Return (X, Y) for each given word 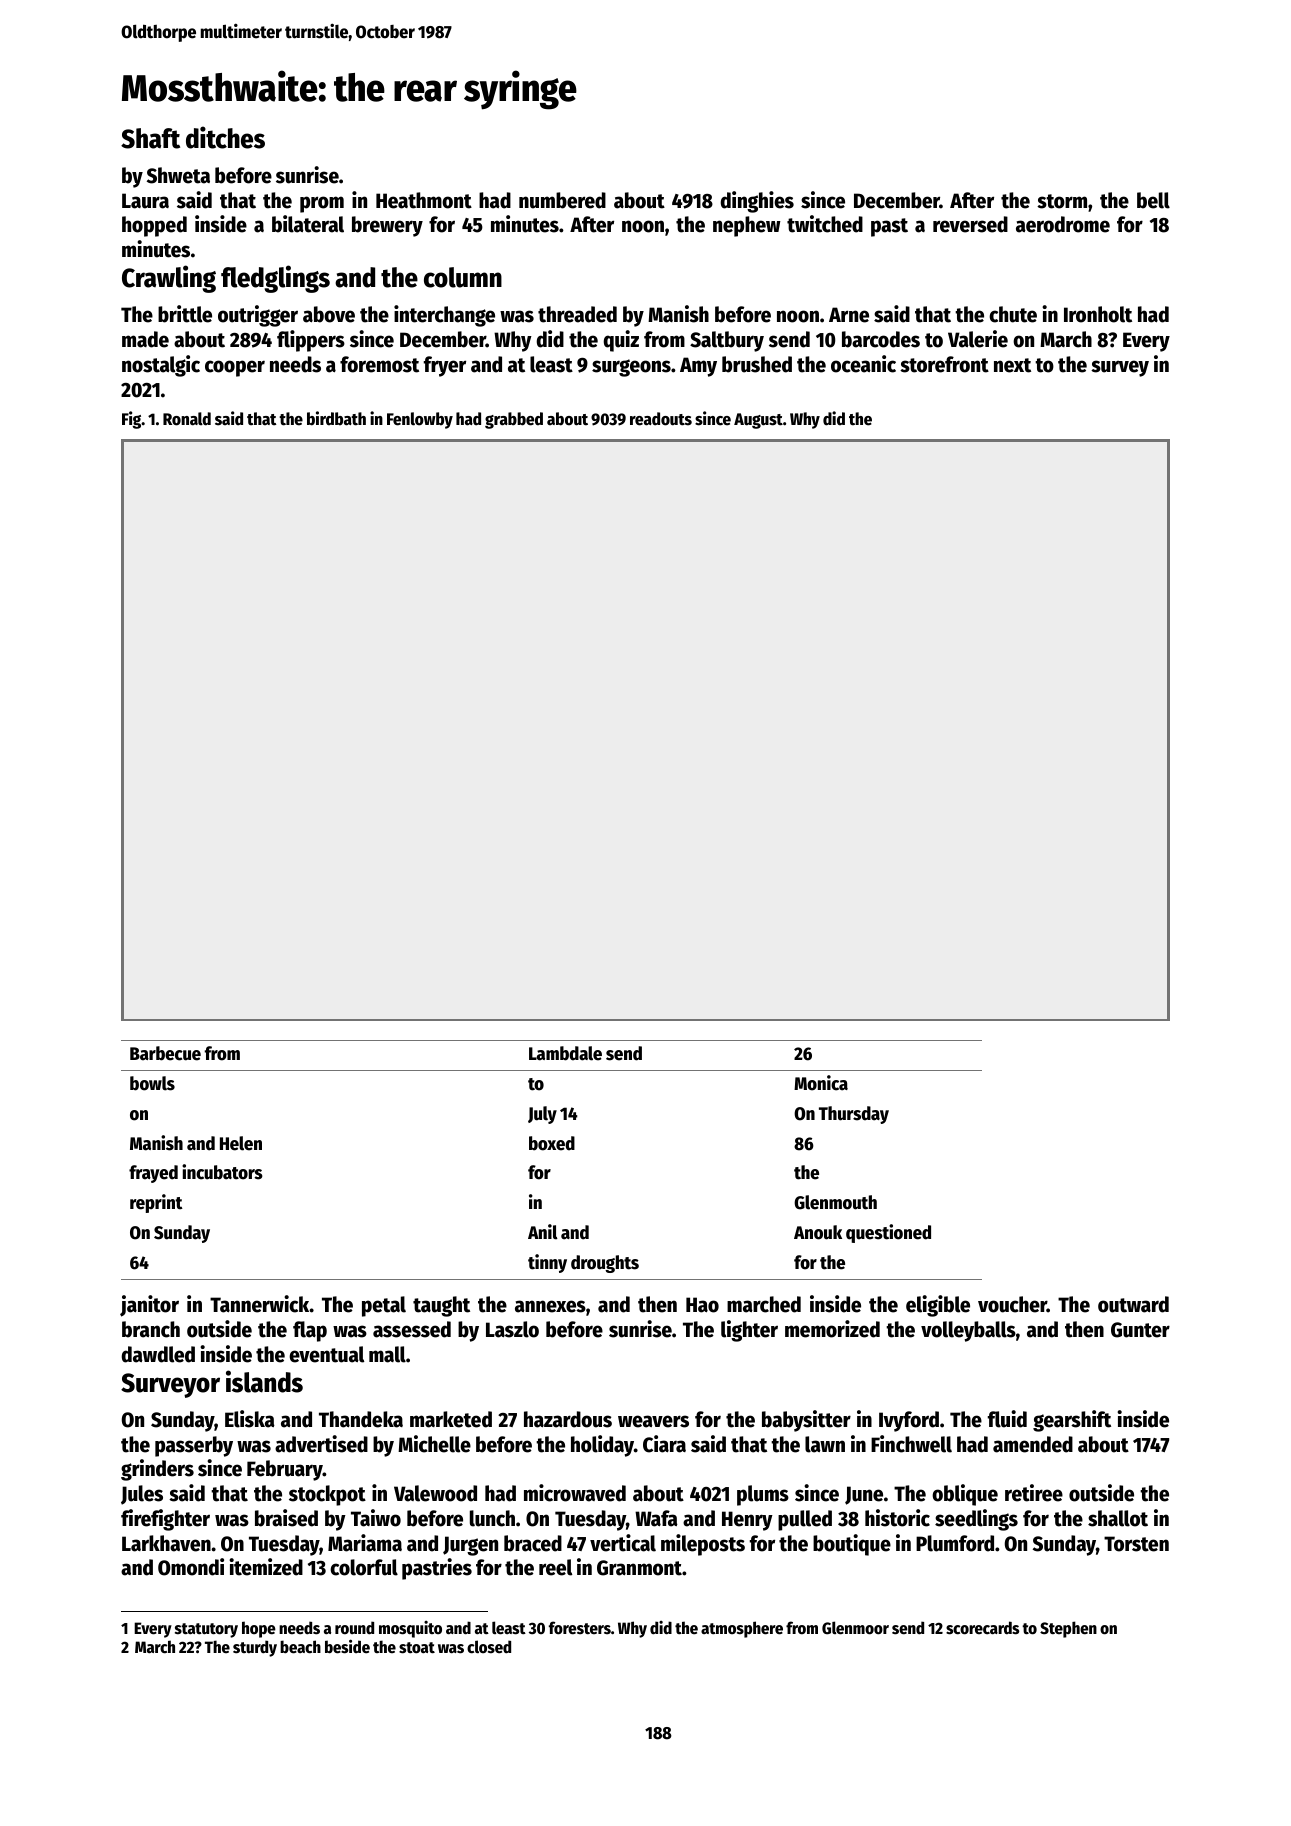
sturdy (255, 1648)
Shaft (150, 138)
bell (1153, 200)
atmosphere (742, 1629)
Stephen (1068, 1629)
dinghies (757, 202)
